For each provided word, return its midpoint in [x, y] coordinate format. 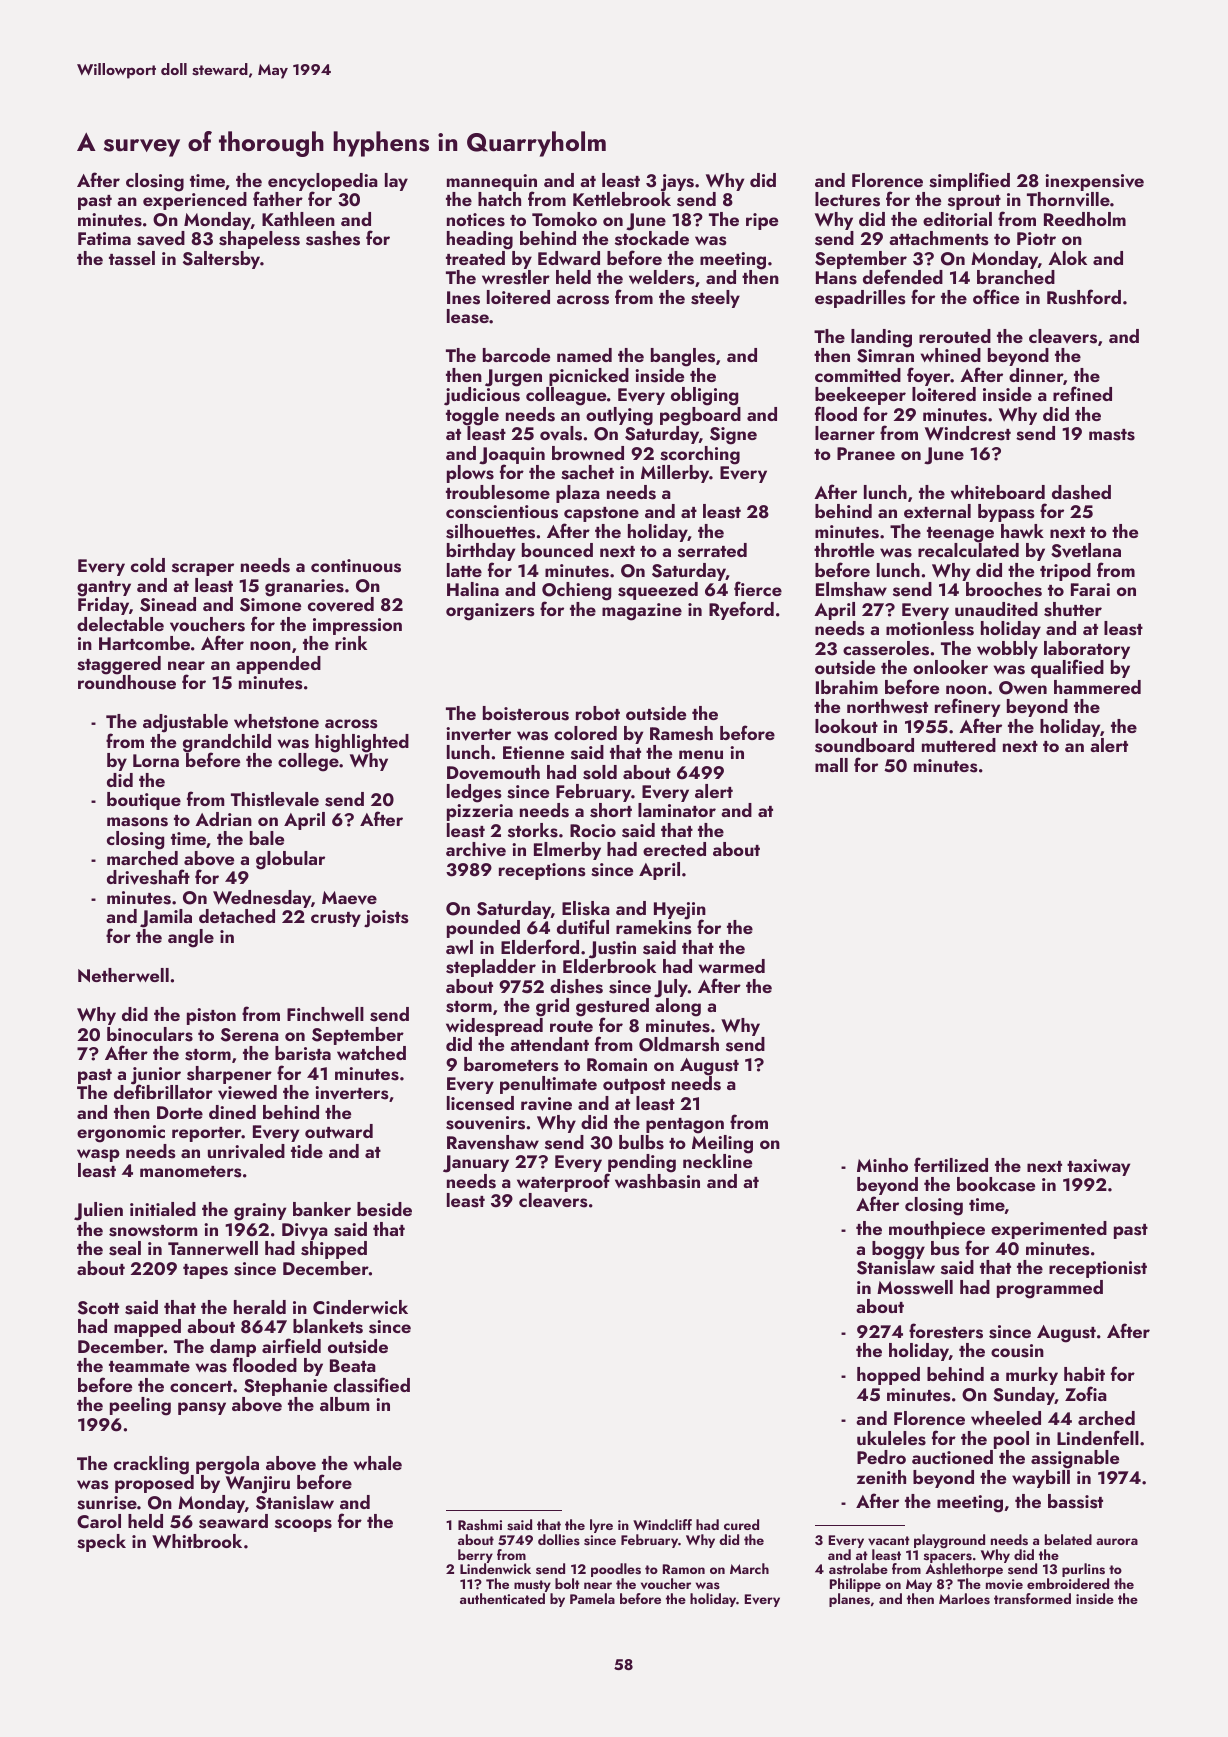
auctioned [952, 1457]
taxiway [1098, 1167]
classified [372, 1385]
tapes [205, 1271]
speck [101, 1543]
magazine [642, 612]
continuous [356, 566]
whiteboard [998, 492]
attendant [549, 1044]
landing [881, 338]
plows [470, 474]
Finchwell [325, 1014]
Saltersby [221, 260]
